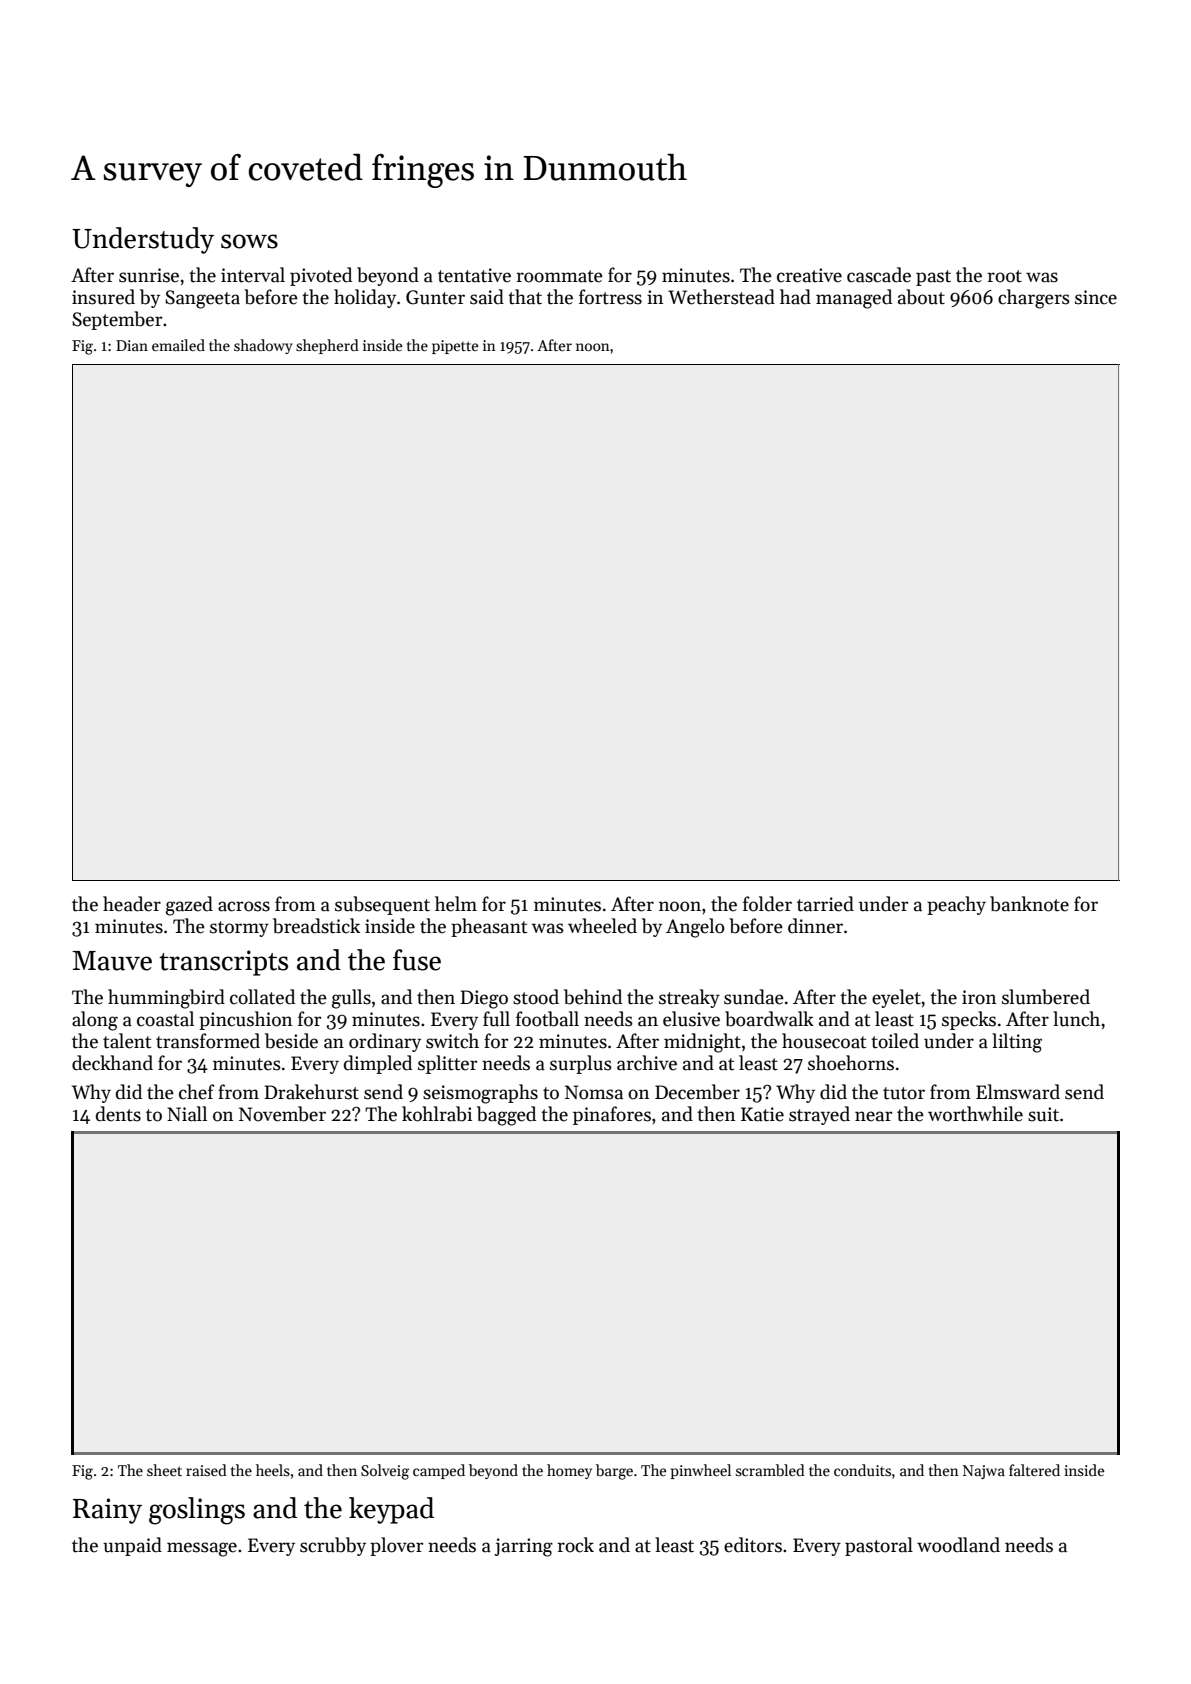 This screenshot has width=1191, height=1684. I want to click on editors, so click(753, 1545).
